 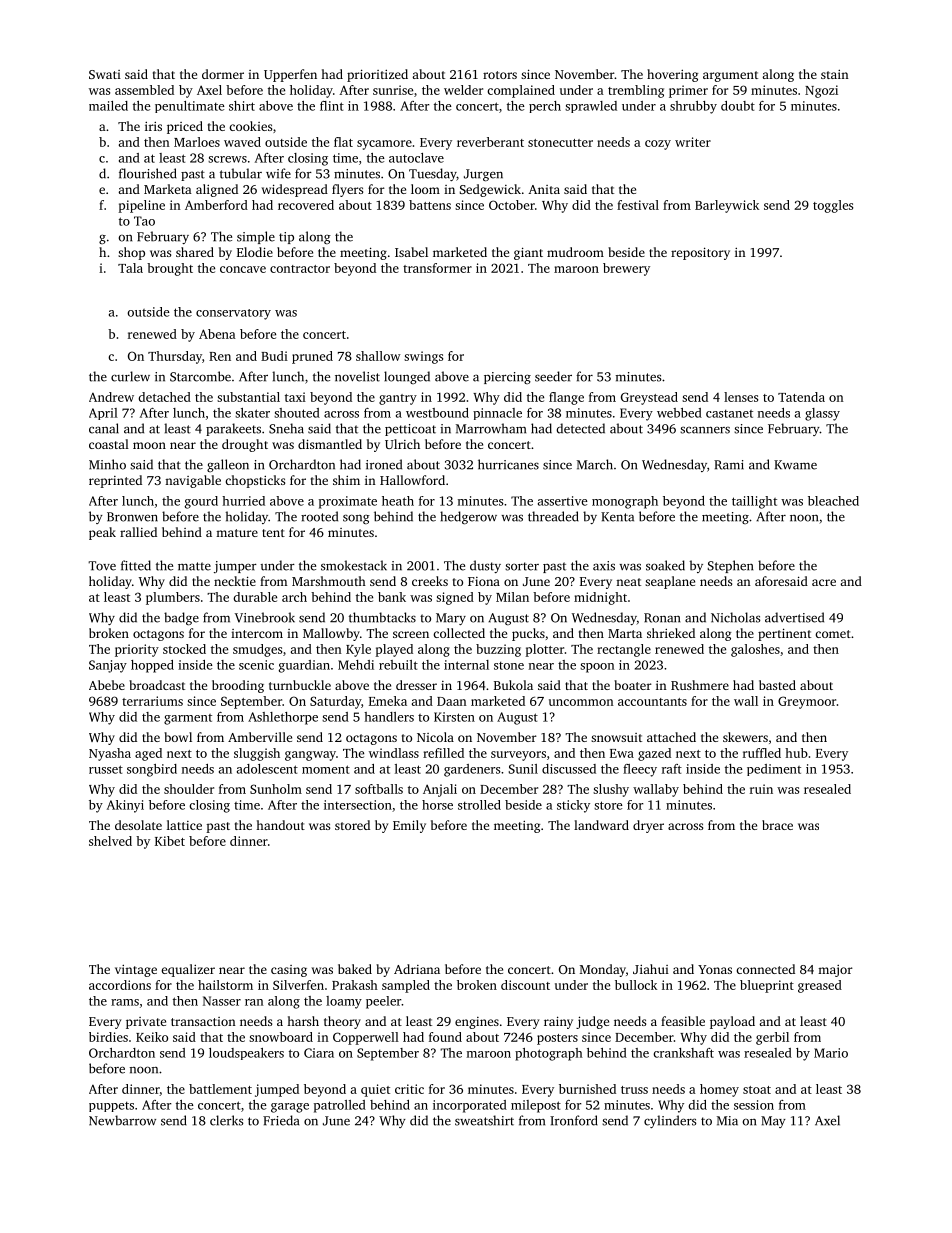 What do you see at coordinates (378, 356) in the document?
I see `shallow` at bounding box center [378, 356].
